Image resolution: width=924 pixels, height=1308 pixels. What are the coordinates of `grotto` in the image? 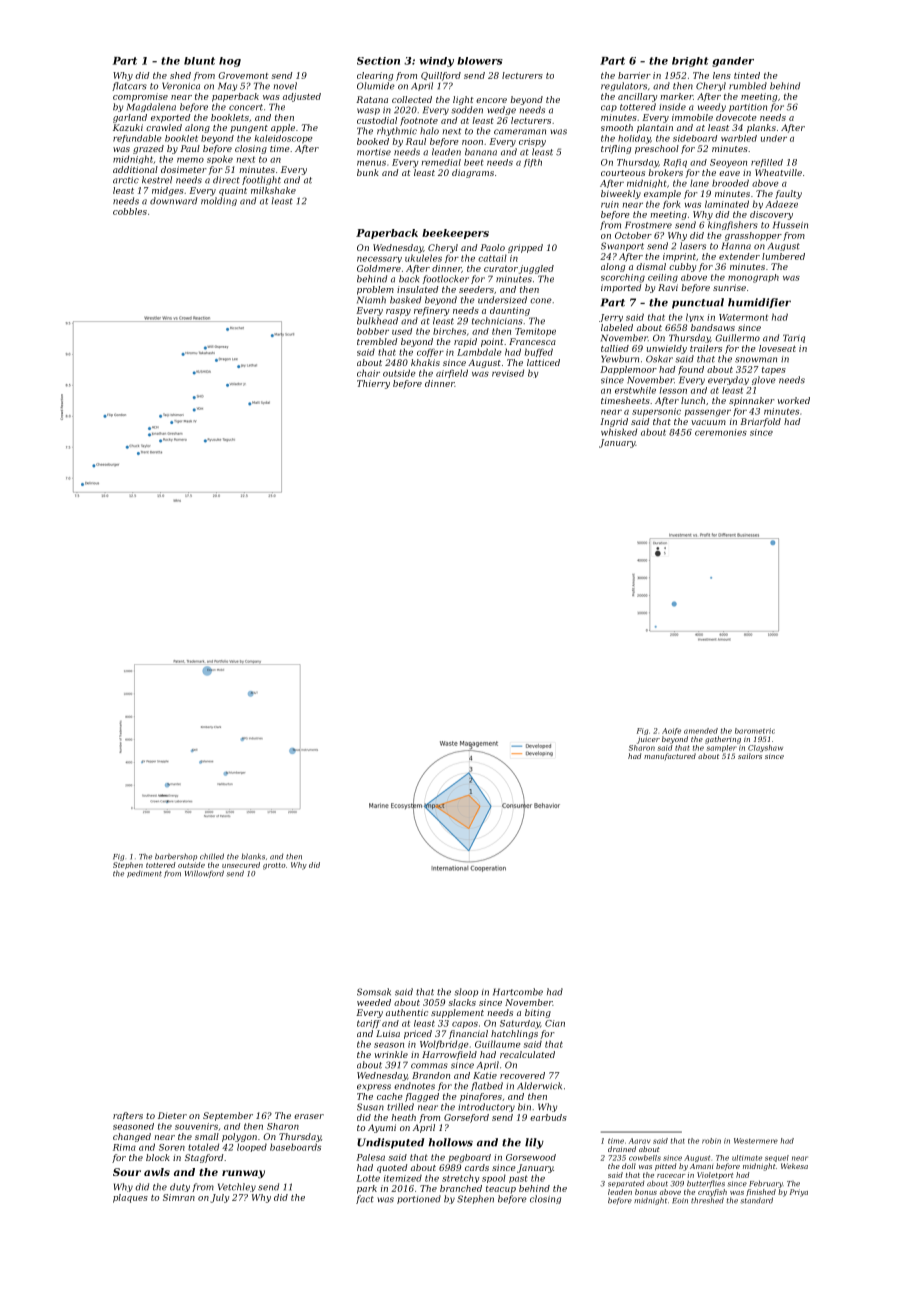 It's located at (274, 866).
